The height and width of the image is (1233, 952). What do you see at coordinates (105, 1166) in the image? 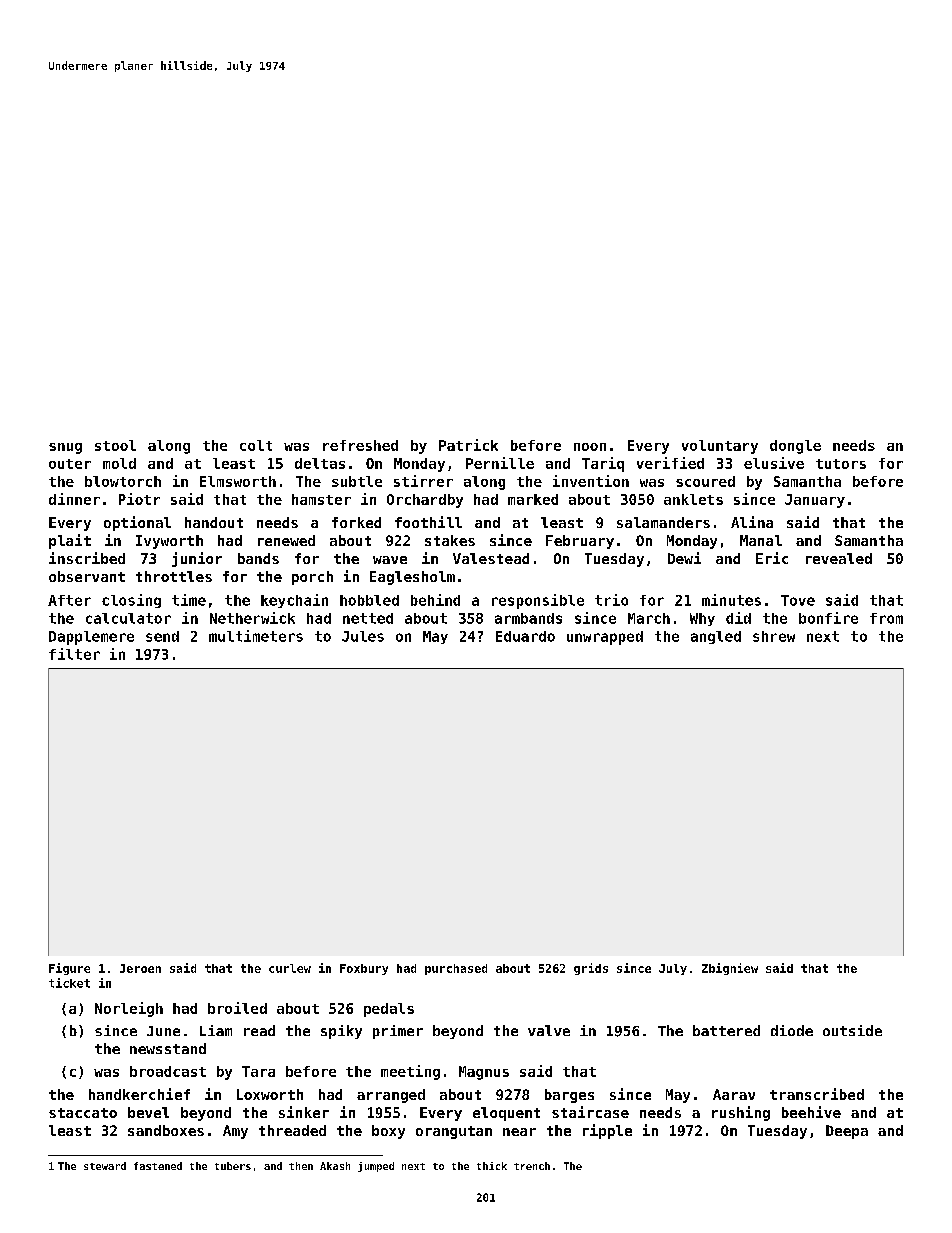
I see `steward` at bounding box center [105, 1166].
